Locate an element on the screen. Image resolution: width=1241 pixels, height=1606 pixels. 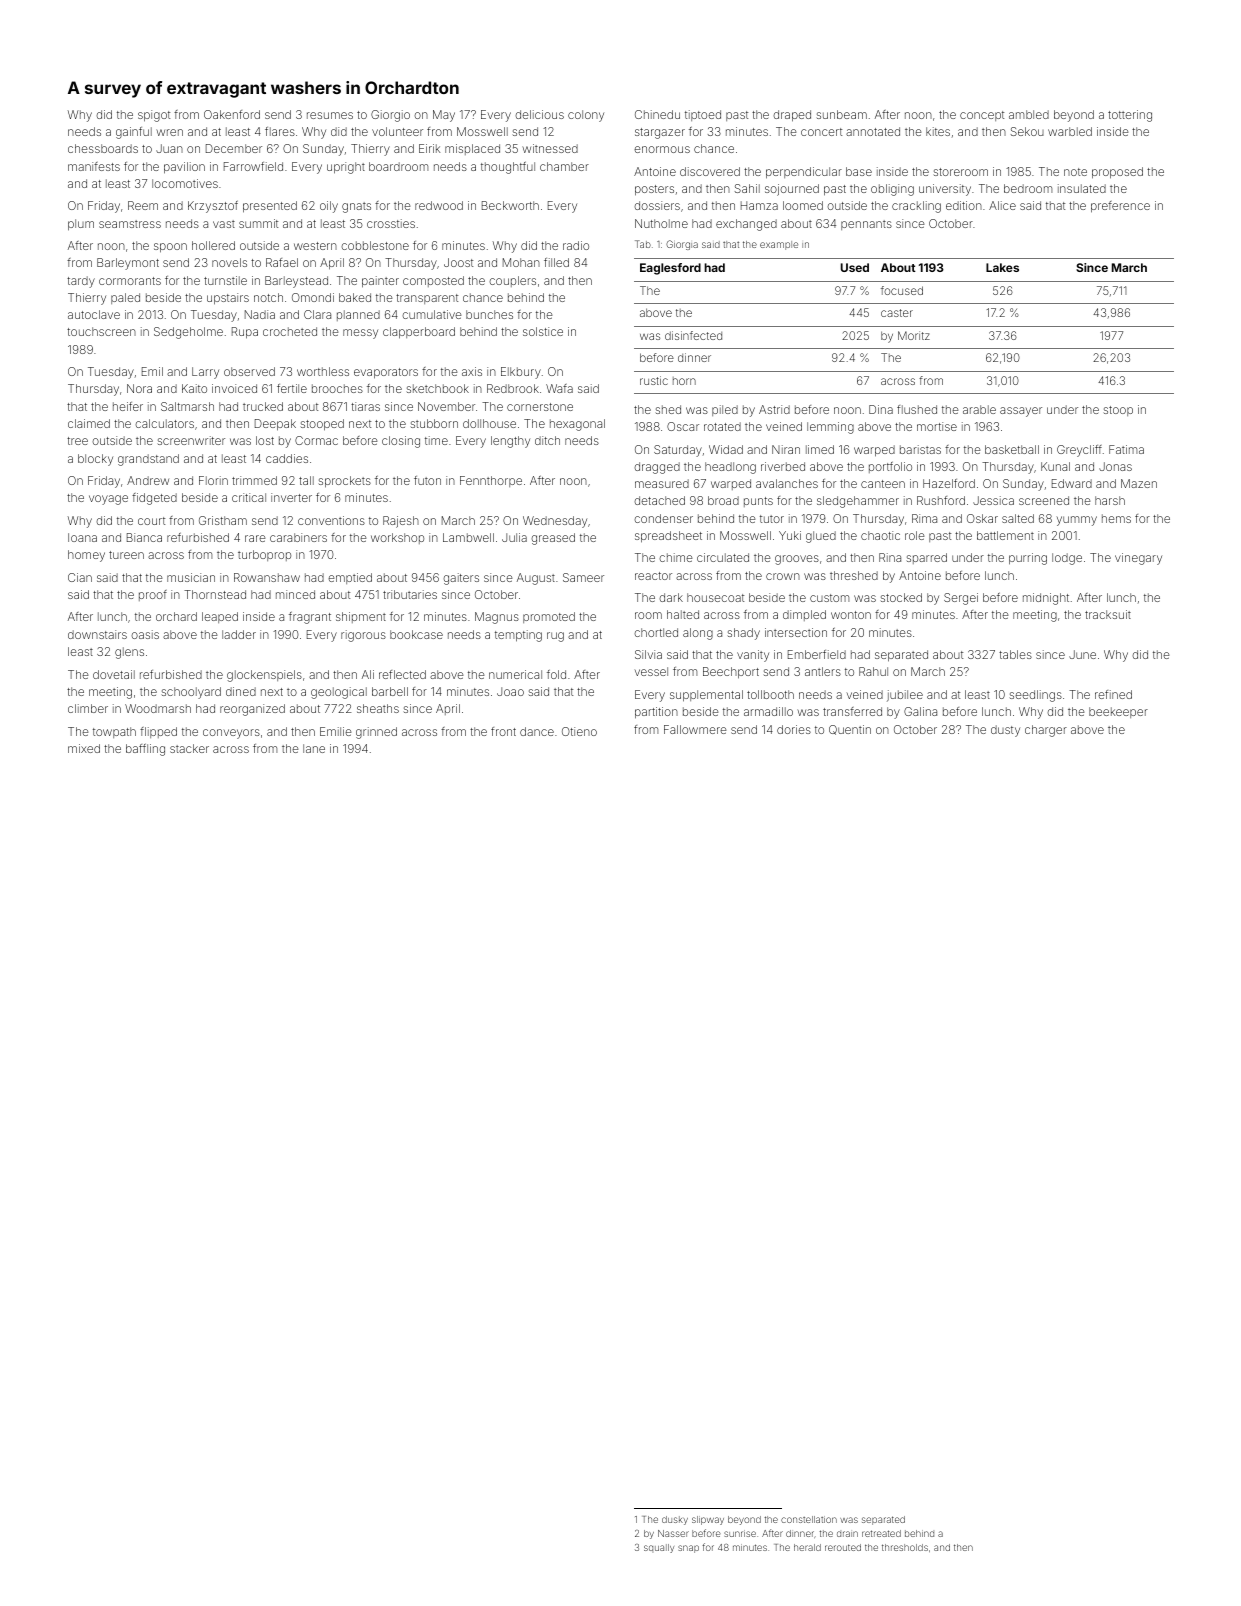
tardy is located at coordinates (81, 282).
